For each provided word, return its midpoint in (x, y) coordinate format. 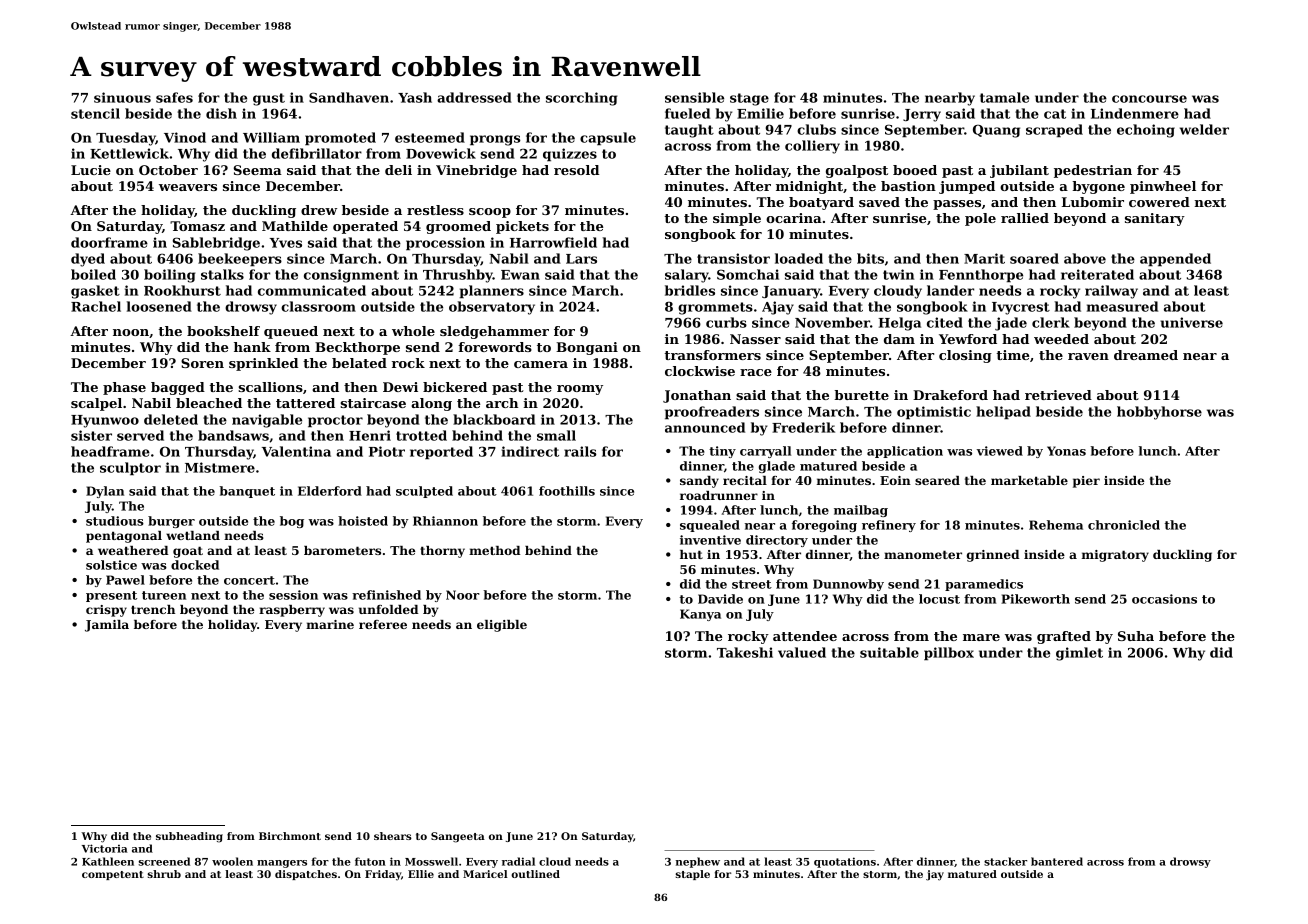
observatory (492, 308)
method (494, 550)
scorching (581, 99)
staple (693, 875)
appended (1175, 259)
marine (330, 624)
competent (113, 875)
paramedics (984, 585)
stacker (1005, 861)
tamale (1004, 97)
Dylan (105, 492)
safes (174, 97)
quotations (845, 862)
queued (291, 332)
